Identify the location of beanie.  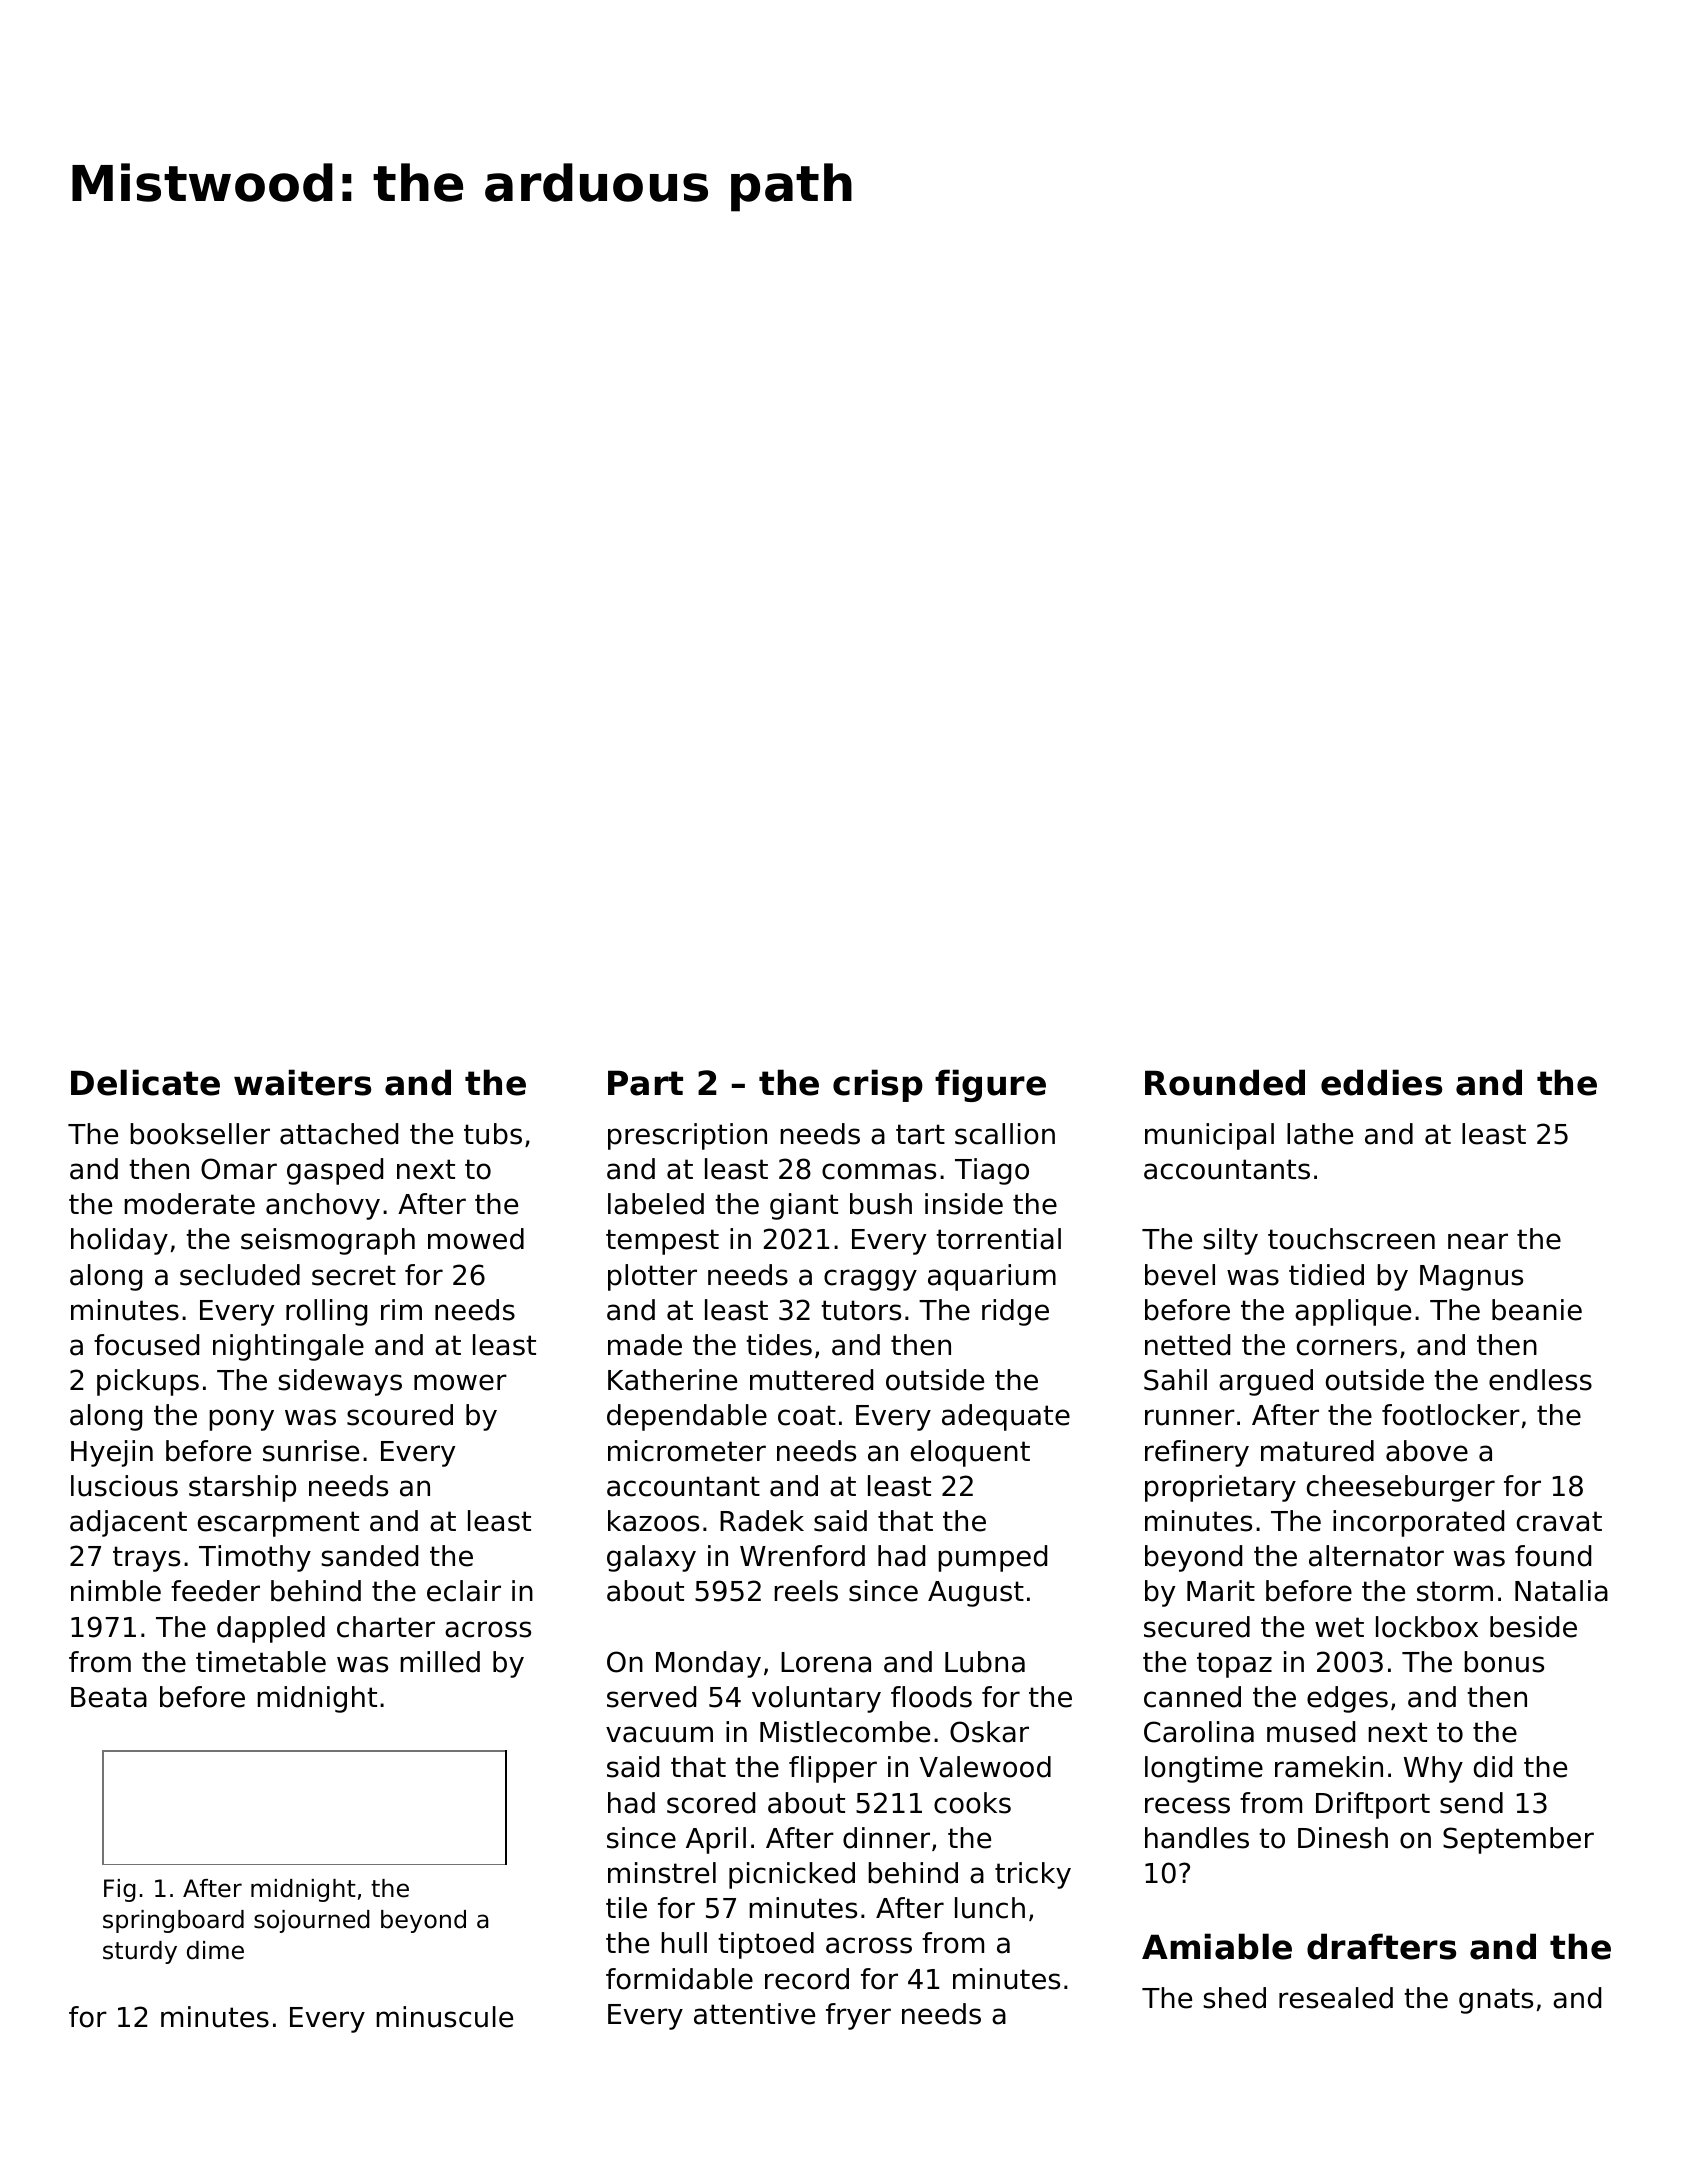
(1537, 1310).
